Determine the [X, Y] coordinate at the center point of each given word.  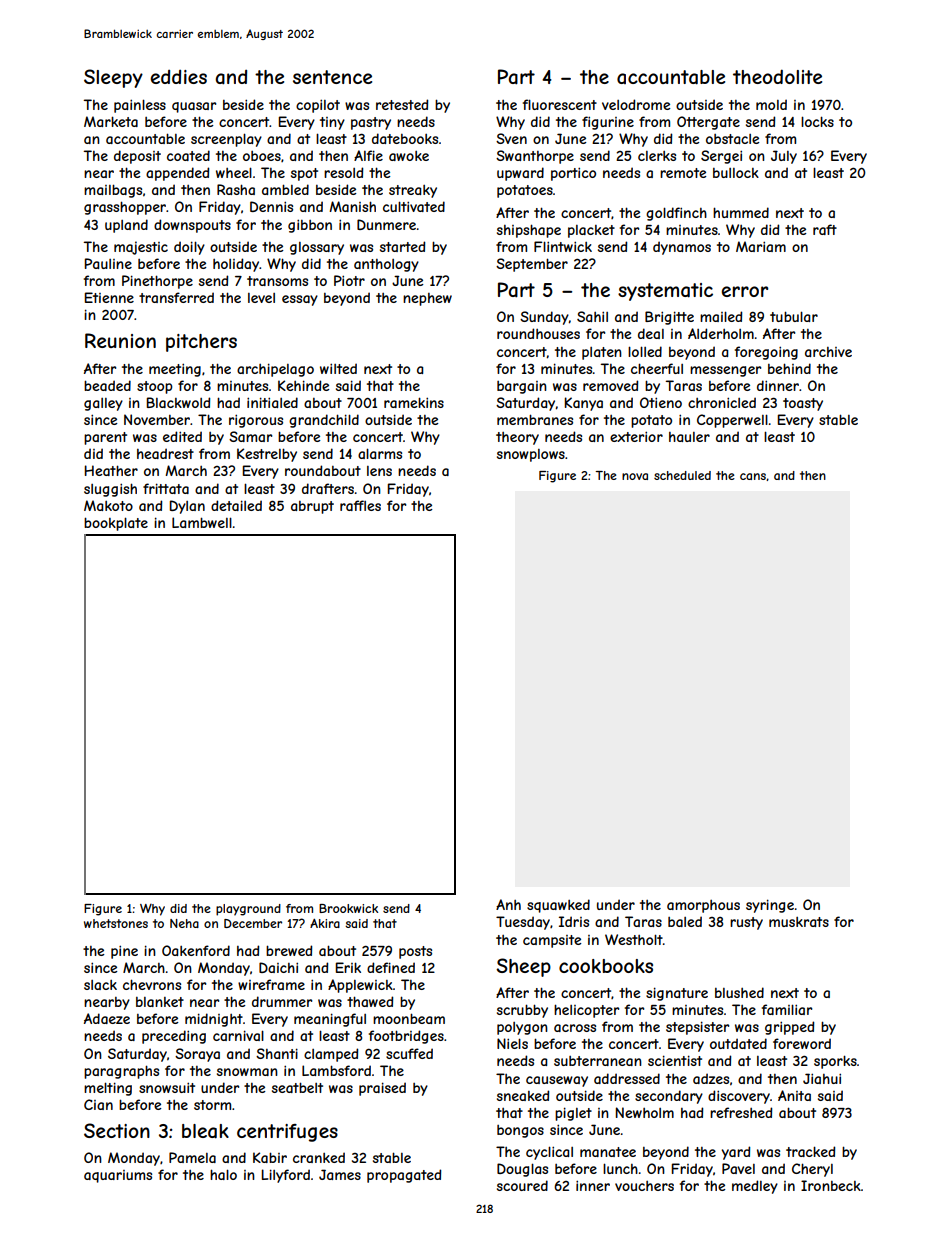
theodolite [777, 76]
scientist [675, 1060]
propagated [404, 1176]
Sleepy [113, 78]
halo [223, 1174]
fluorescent [560, 104]
